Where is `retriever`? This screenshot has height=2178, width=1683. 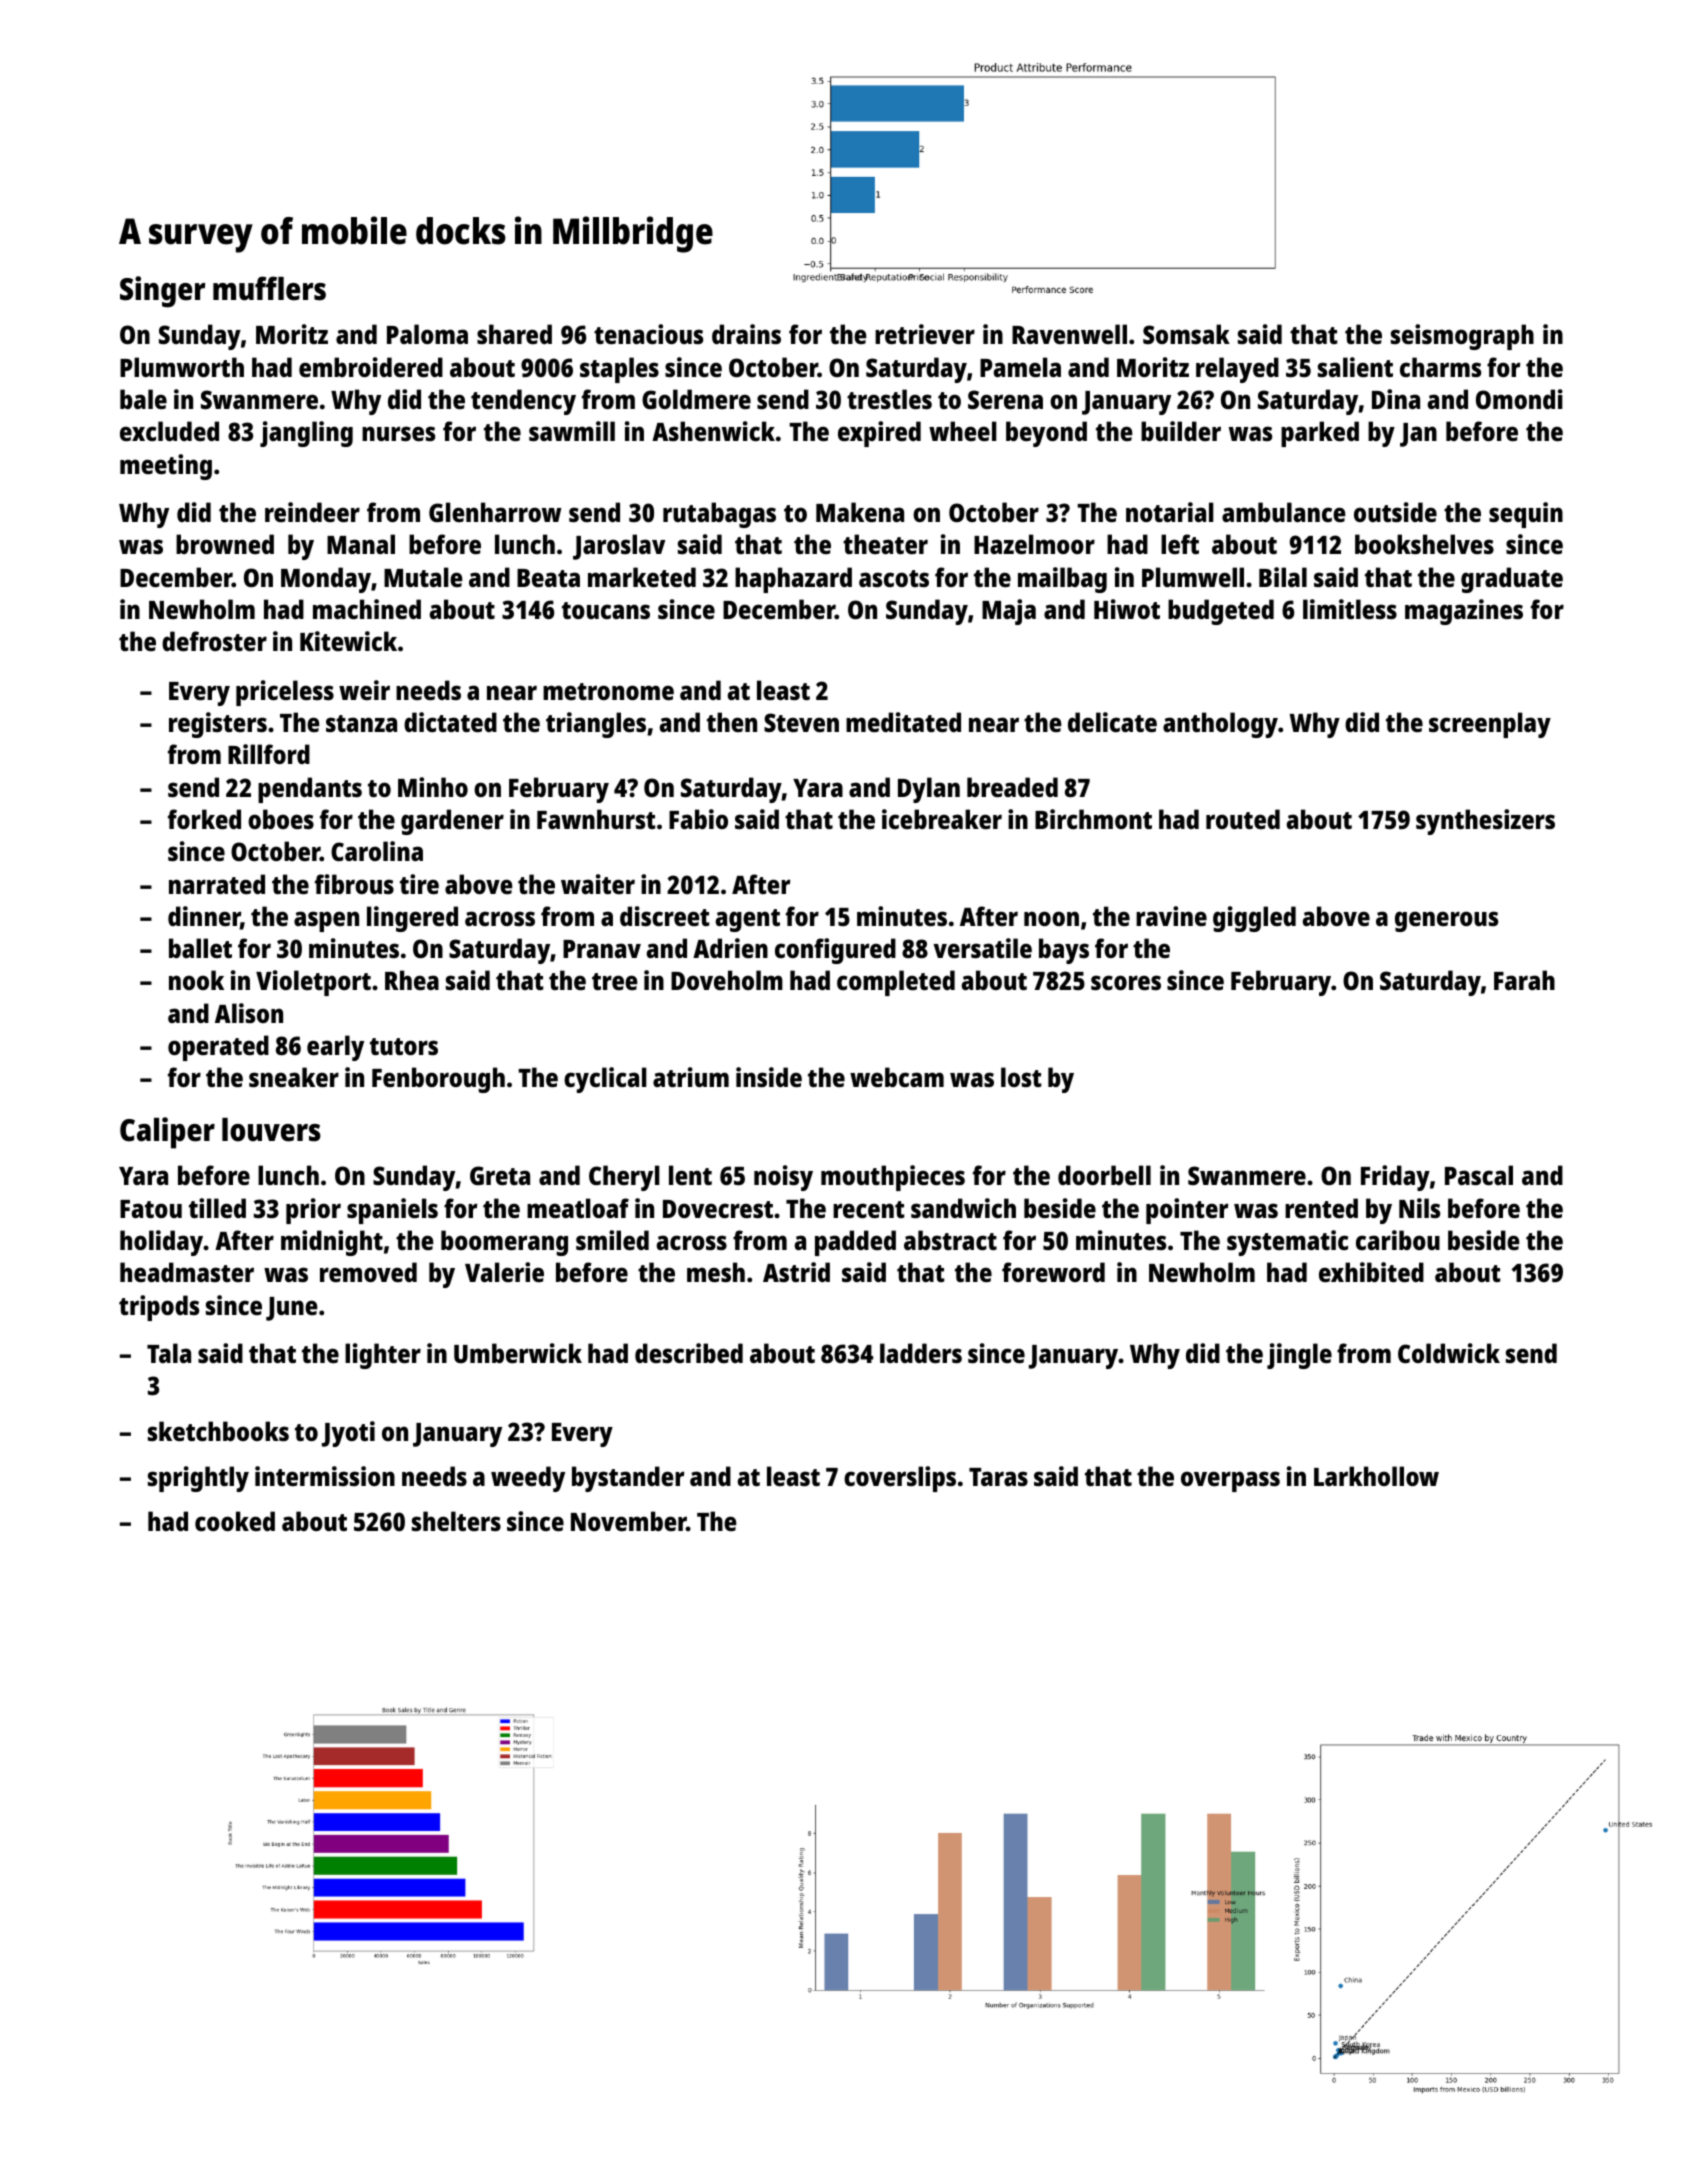 retriever is located at coordinates (925, 334).
